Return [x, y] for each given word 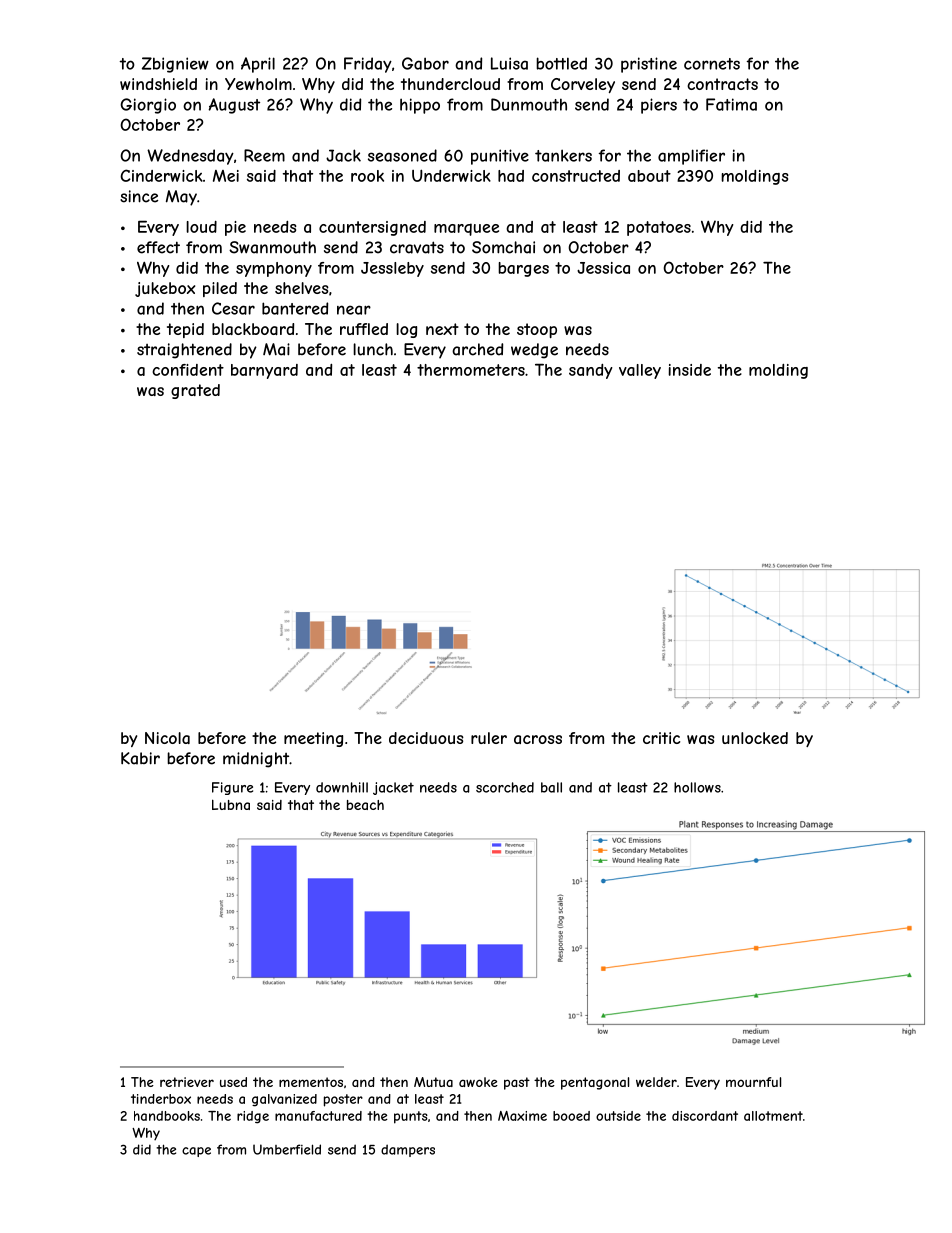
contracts [722, 84]
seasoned [402, 155]
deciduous [426, 738]
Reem [264, 155]
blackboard [253, 329]
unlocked [755, 738]
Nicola [167, 738]
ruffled [364, 329]
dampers [408, 1150]
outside [618, 1116]
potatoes [659, 228]
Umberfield [287, 1149]
